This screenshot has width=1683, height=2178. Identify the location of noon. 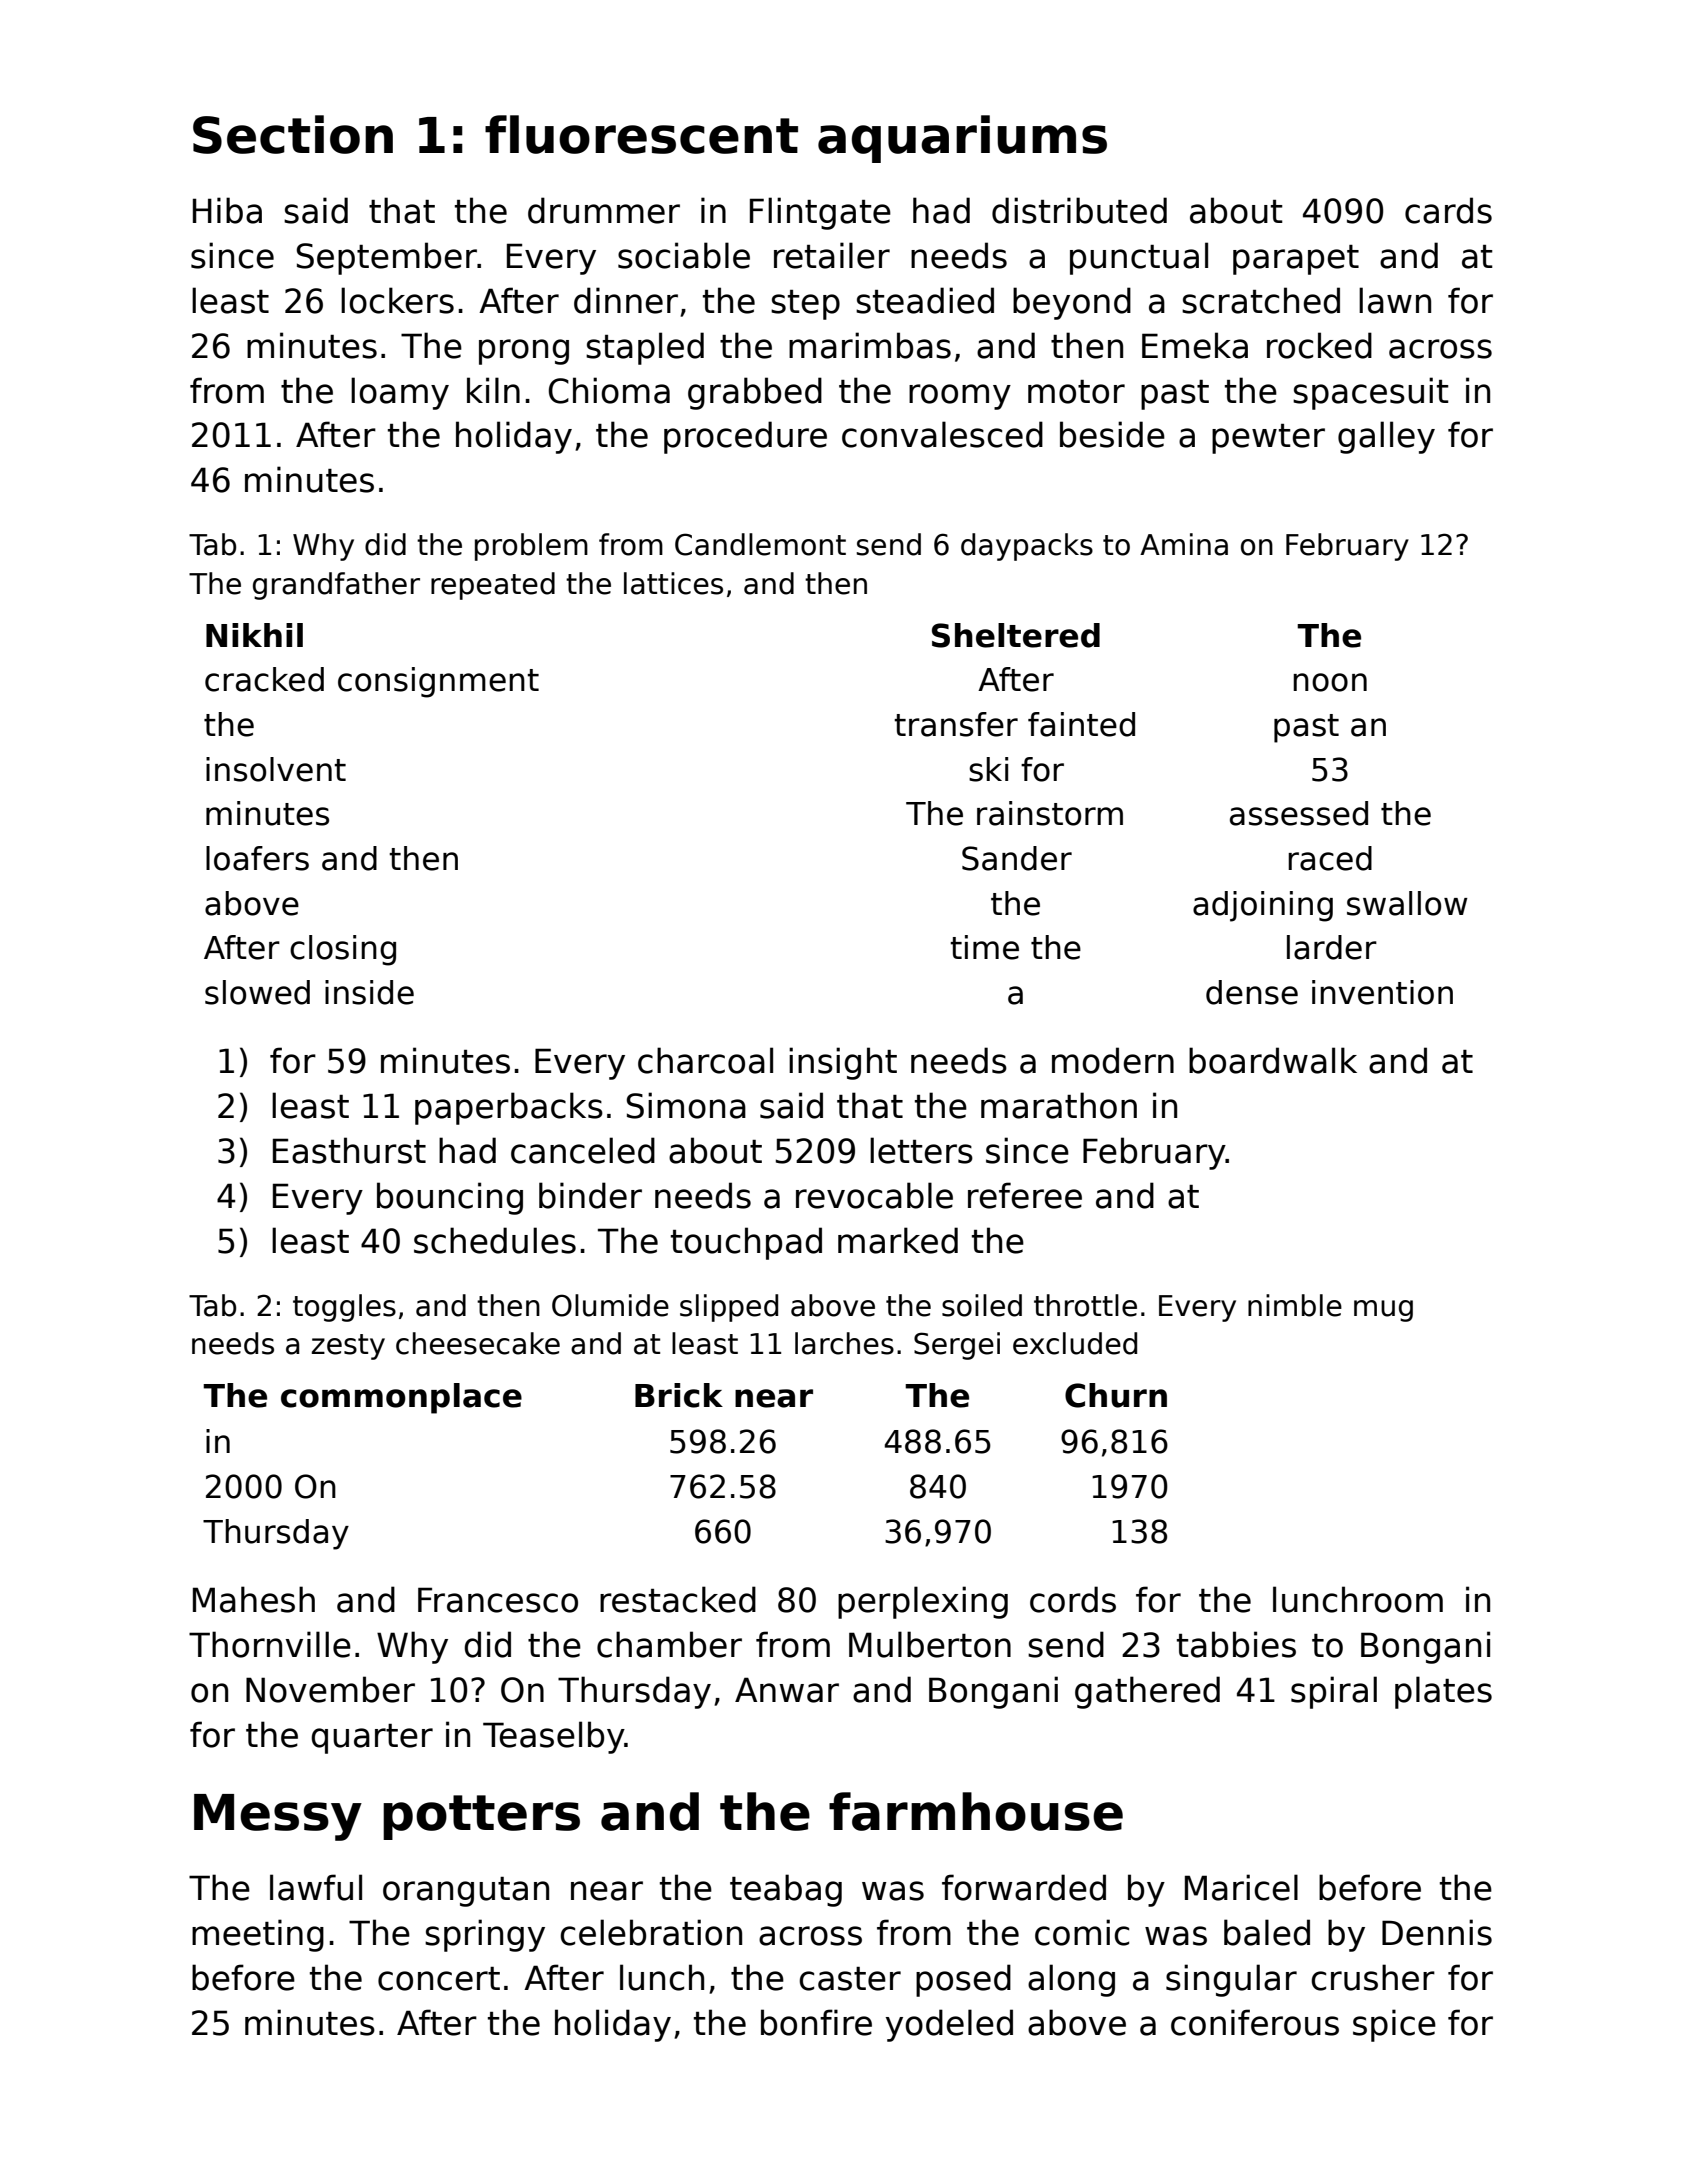
(1330, 682).
